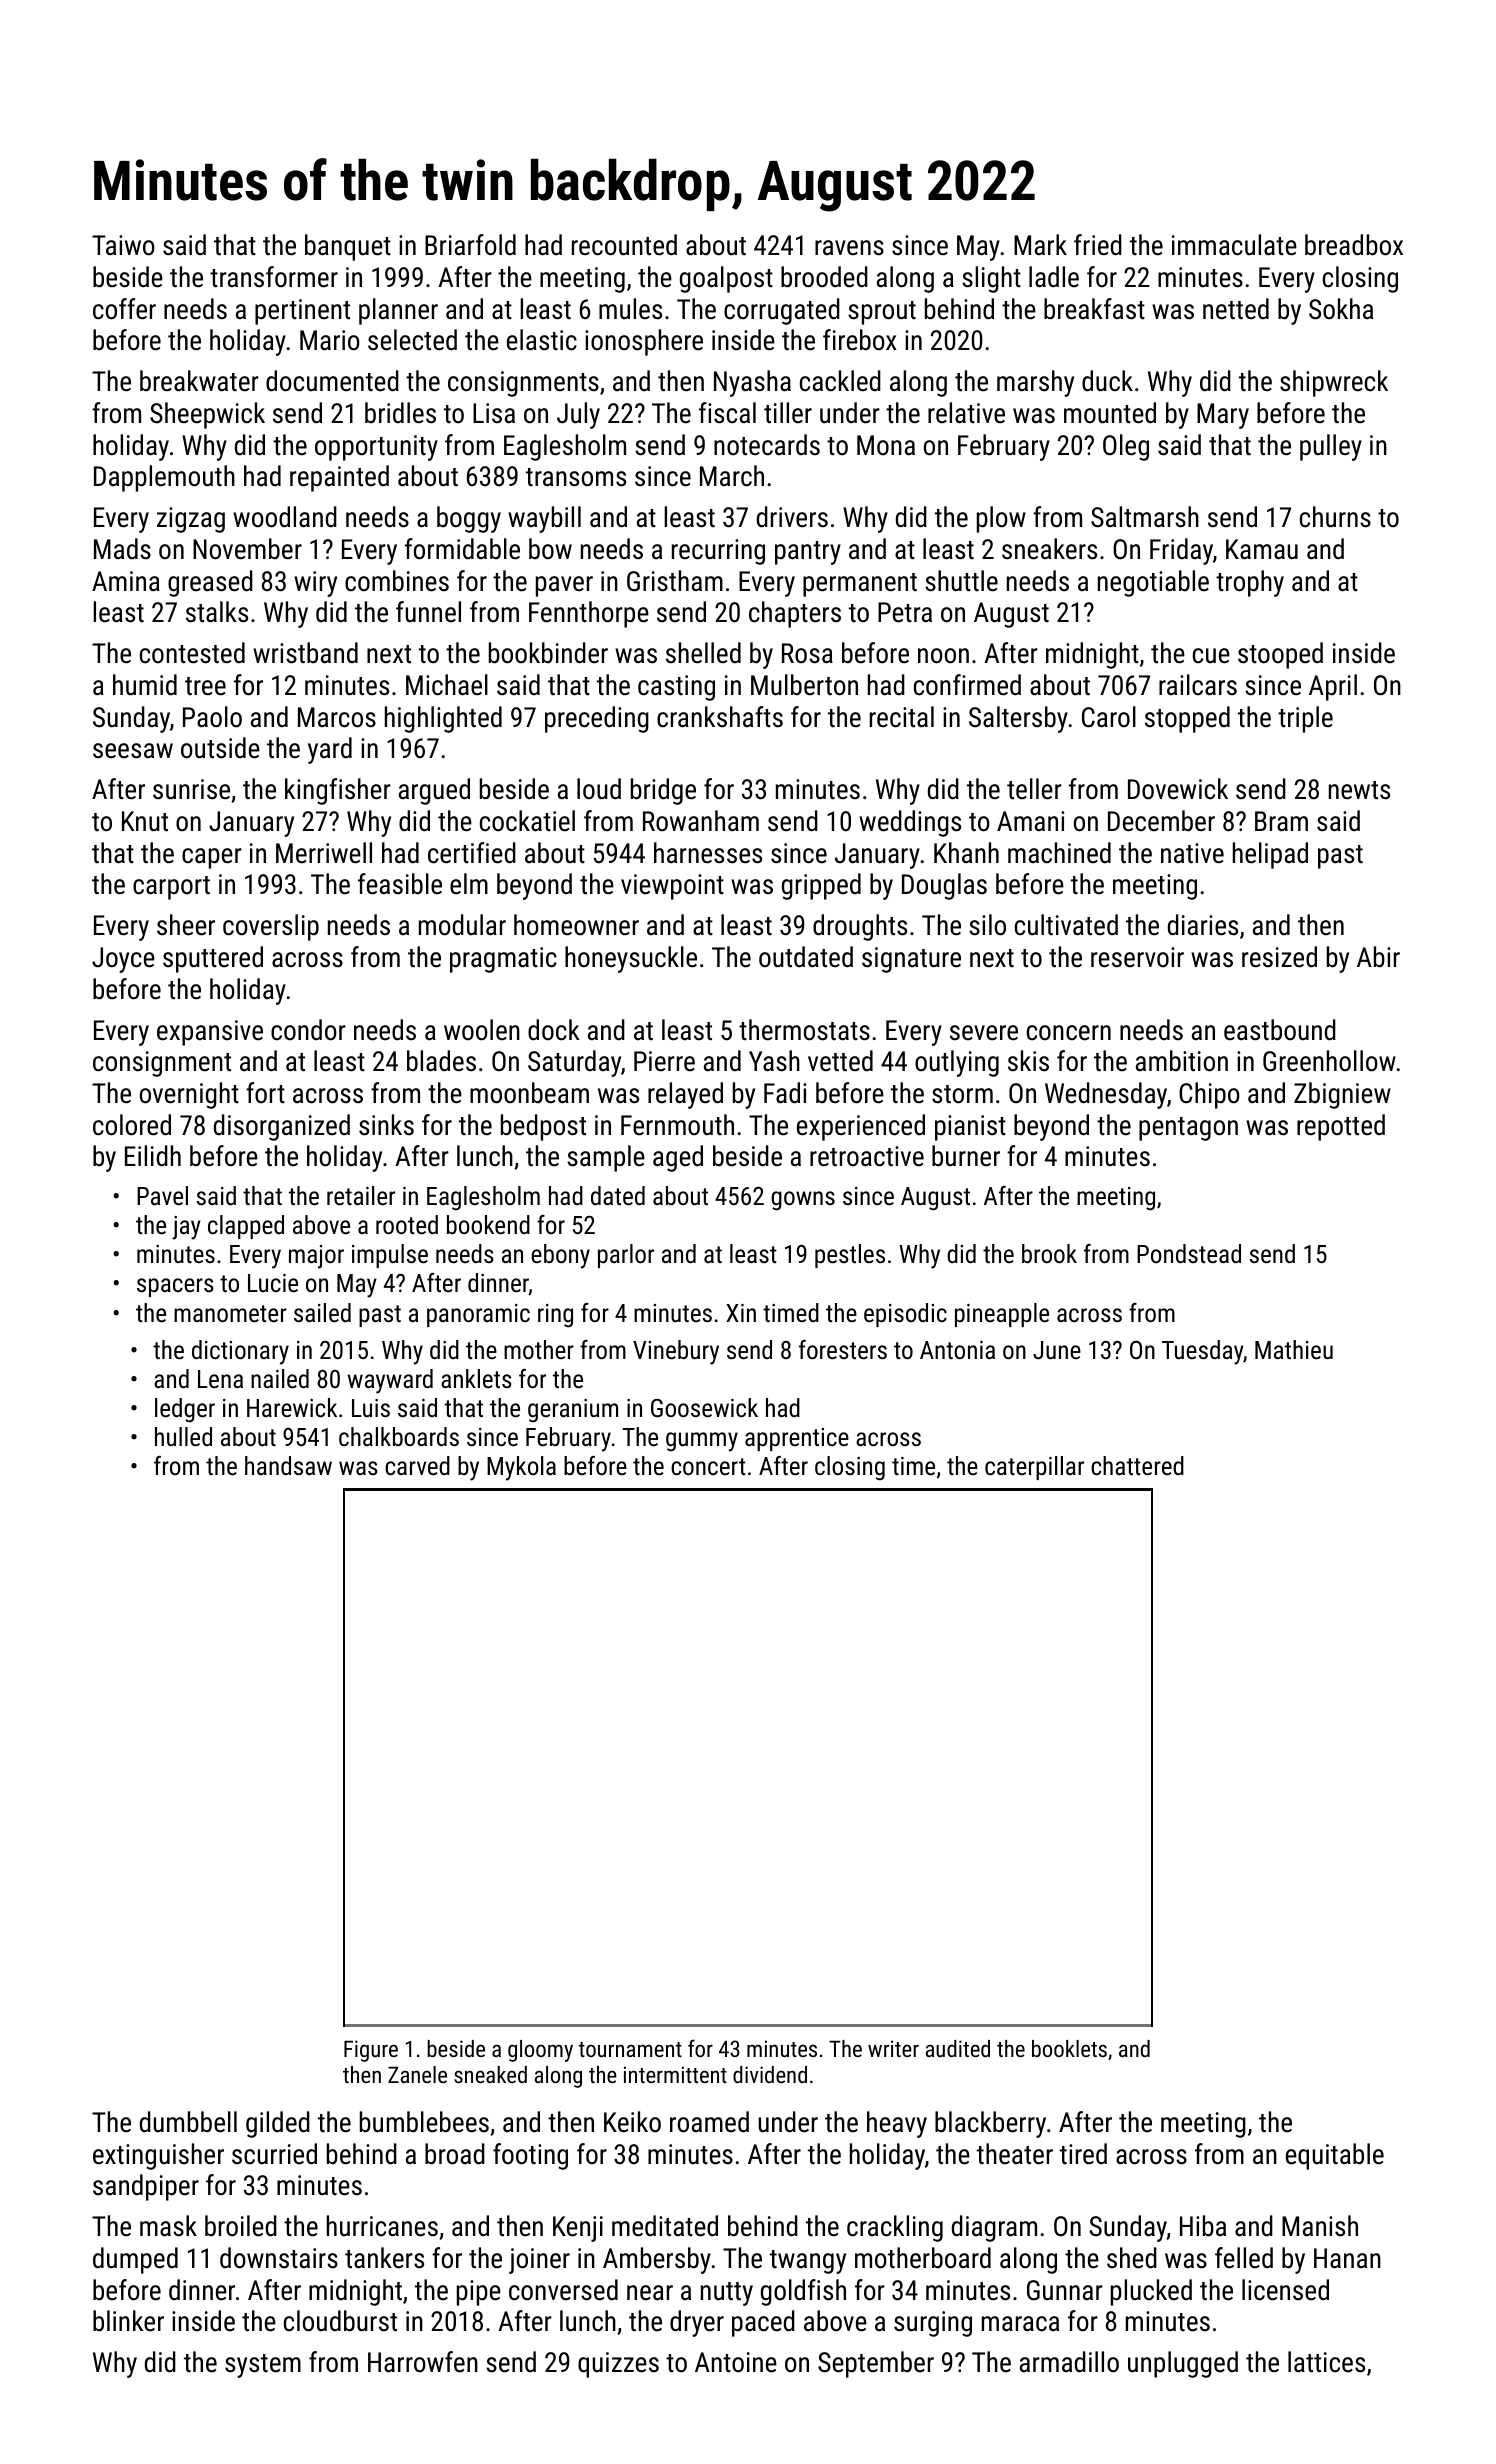 The image size is (1496, 2464). Describe the element at coordinates (1223, 416) in the screenshot. I see `Mary` at that location.
